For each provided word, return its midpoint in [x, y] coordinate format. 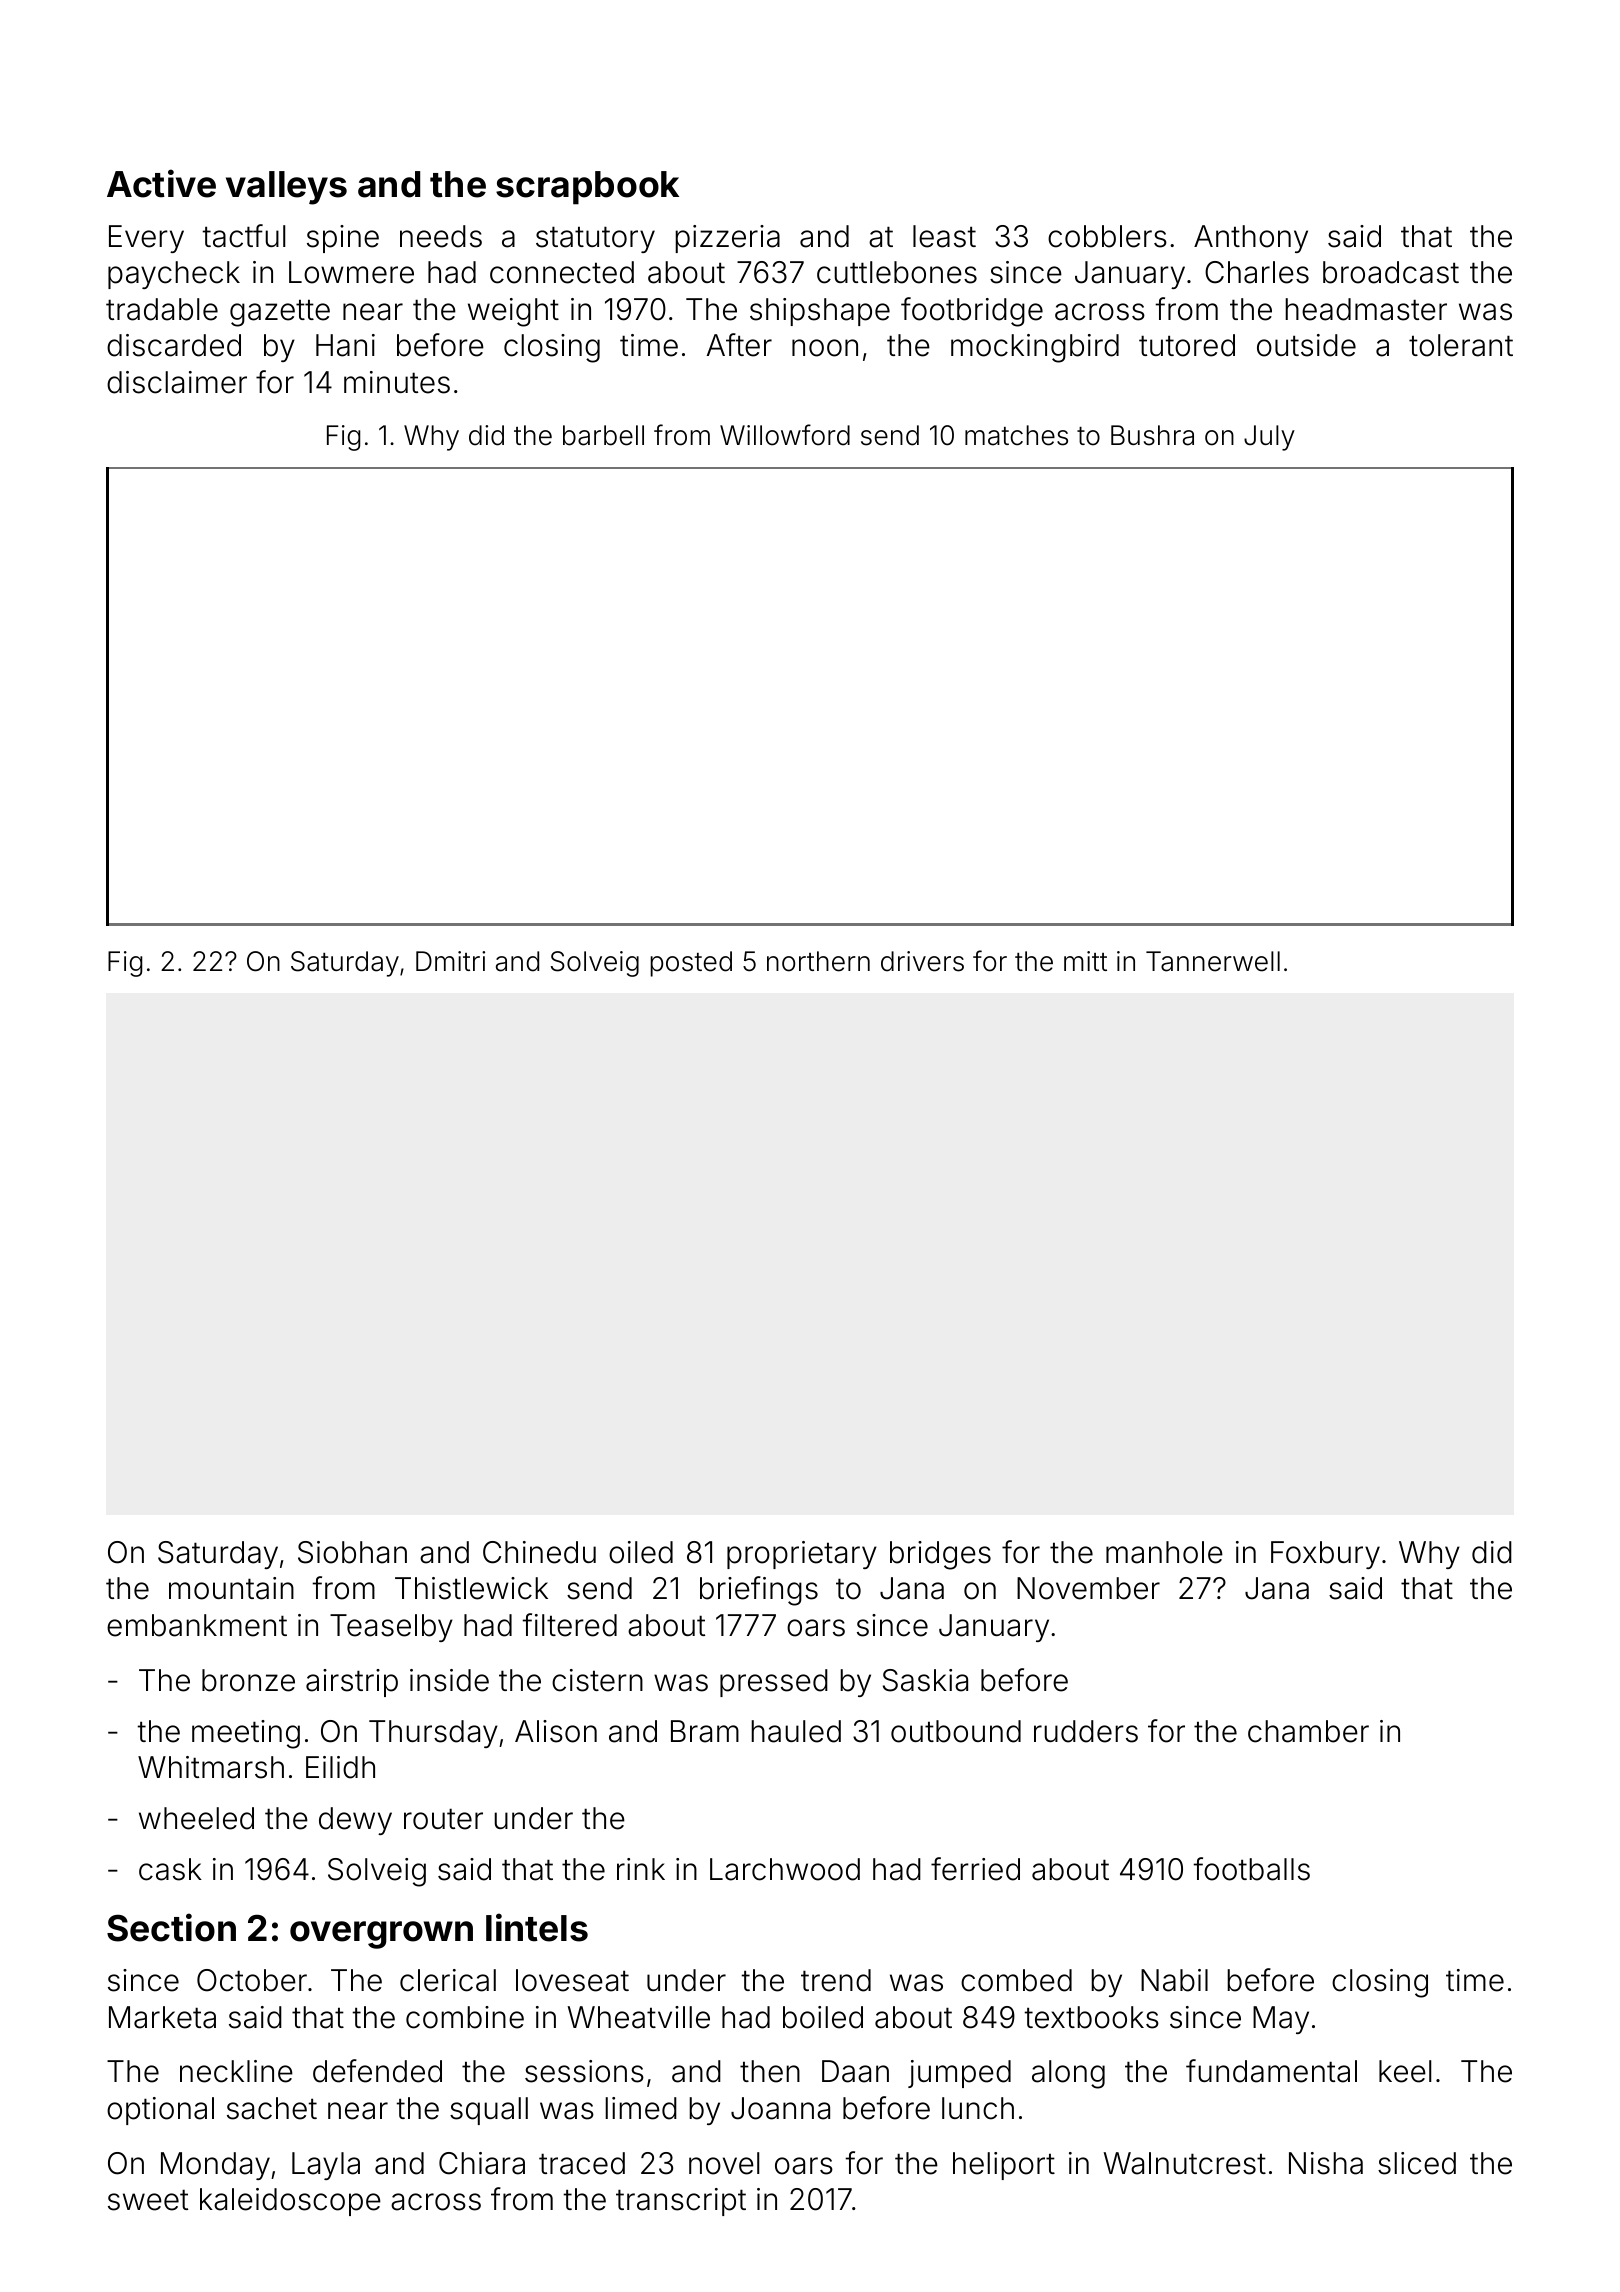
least [944, 236]
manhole [1164, 1552]
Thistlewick [471, 1588]
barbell [603, 435]
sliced [1417, 2163]
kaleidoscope [290, 2202]
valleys [286, 188]
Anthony [1251, 239]
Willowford [785, 435]
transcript [681, 2202]
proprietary [802, 1555]
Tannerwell [1213, 961]
